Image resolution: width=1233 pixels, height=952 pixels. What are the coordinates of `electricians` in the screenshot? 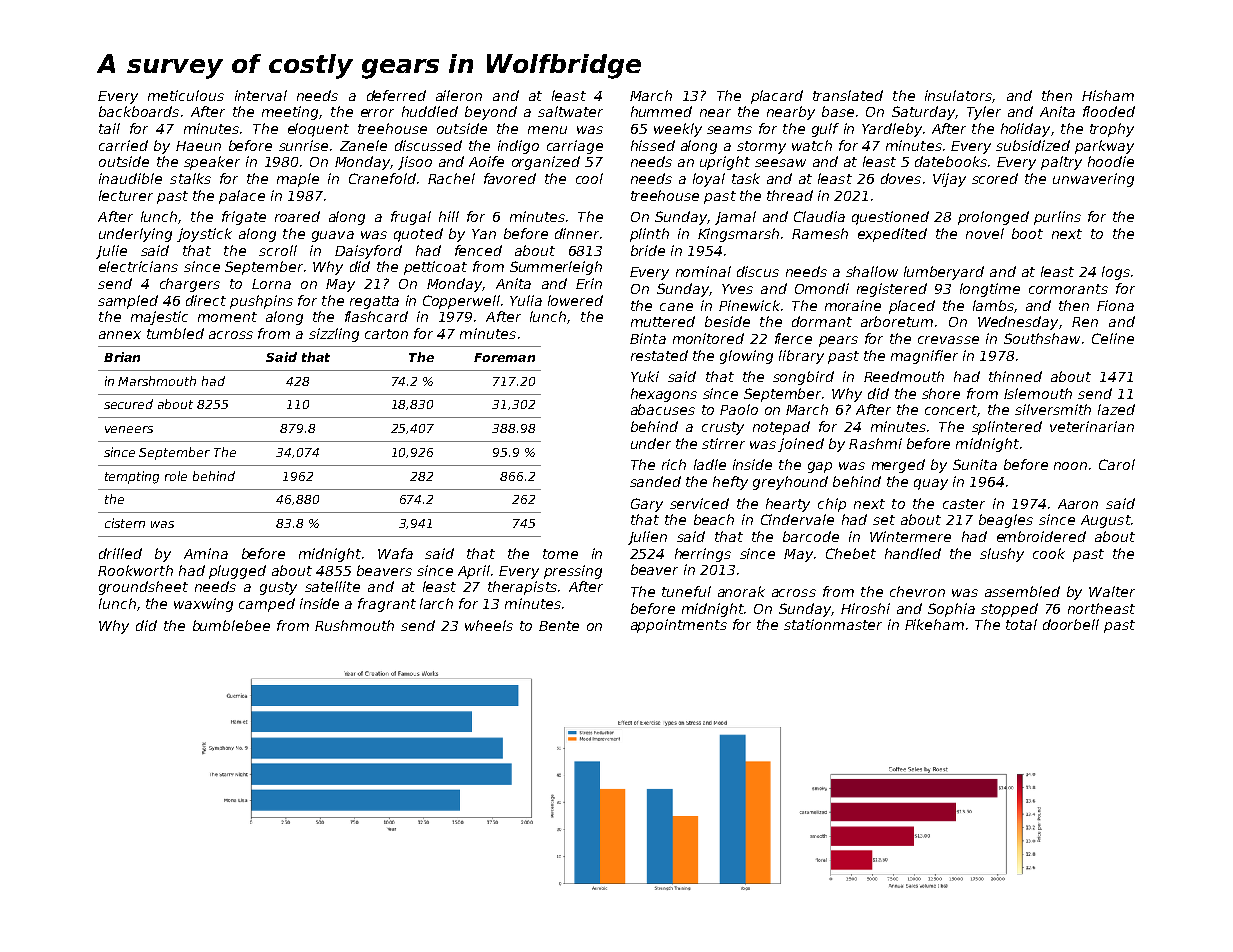 It's located at (138, 266).
